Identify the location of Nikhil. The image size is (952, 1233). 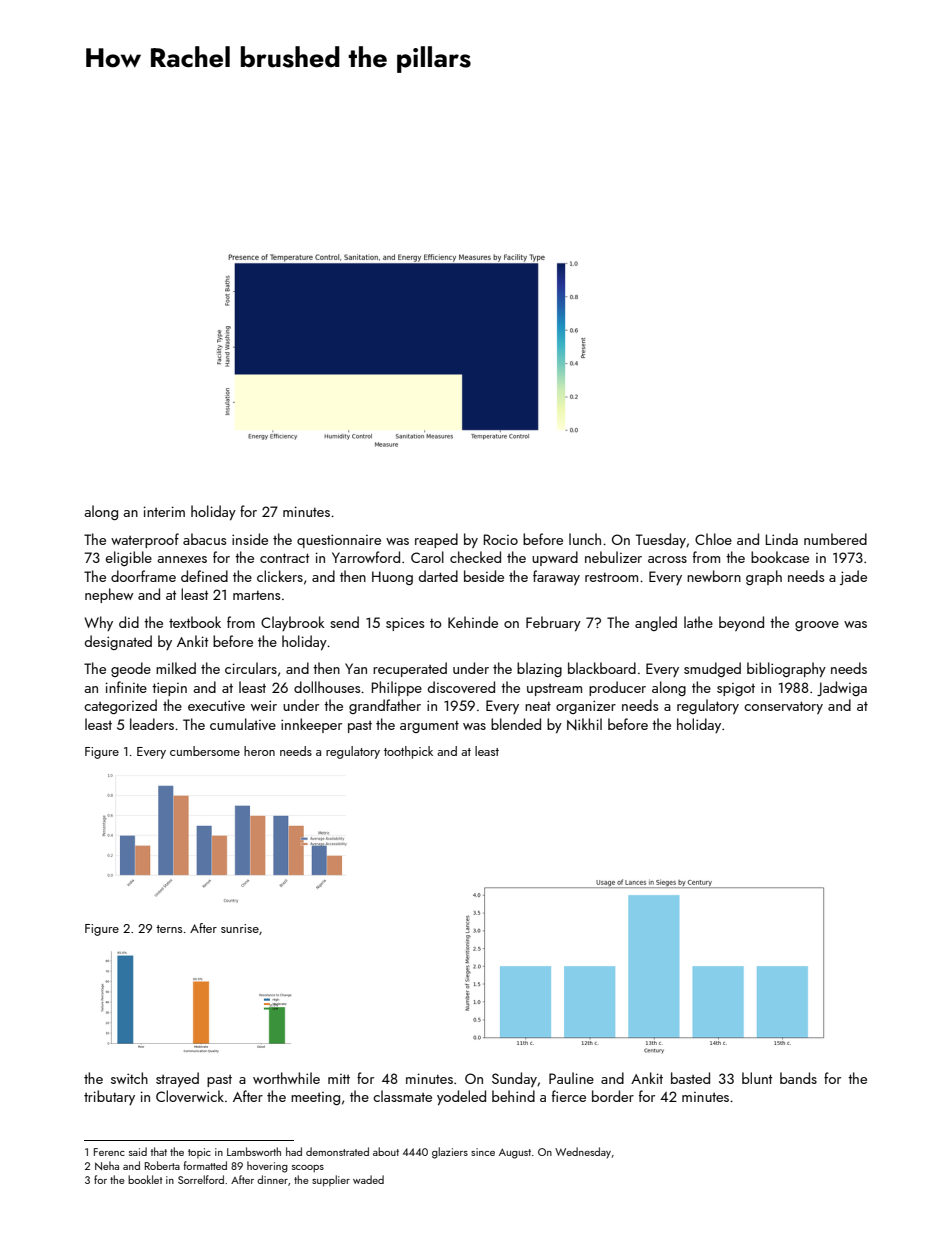
(584, 724).
